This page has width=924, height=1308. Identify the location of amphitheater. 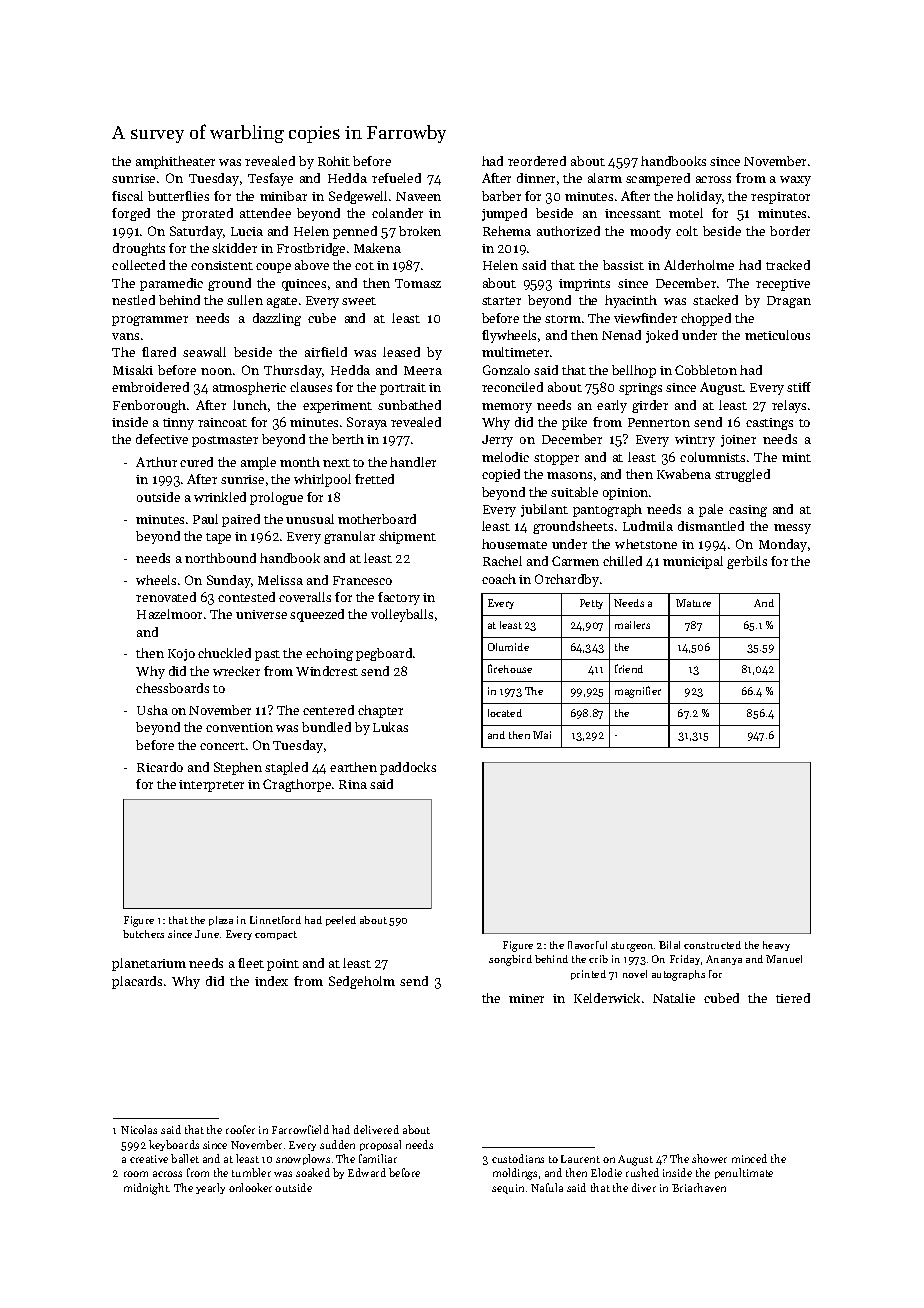
(175, 162).
